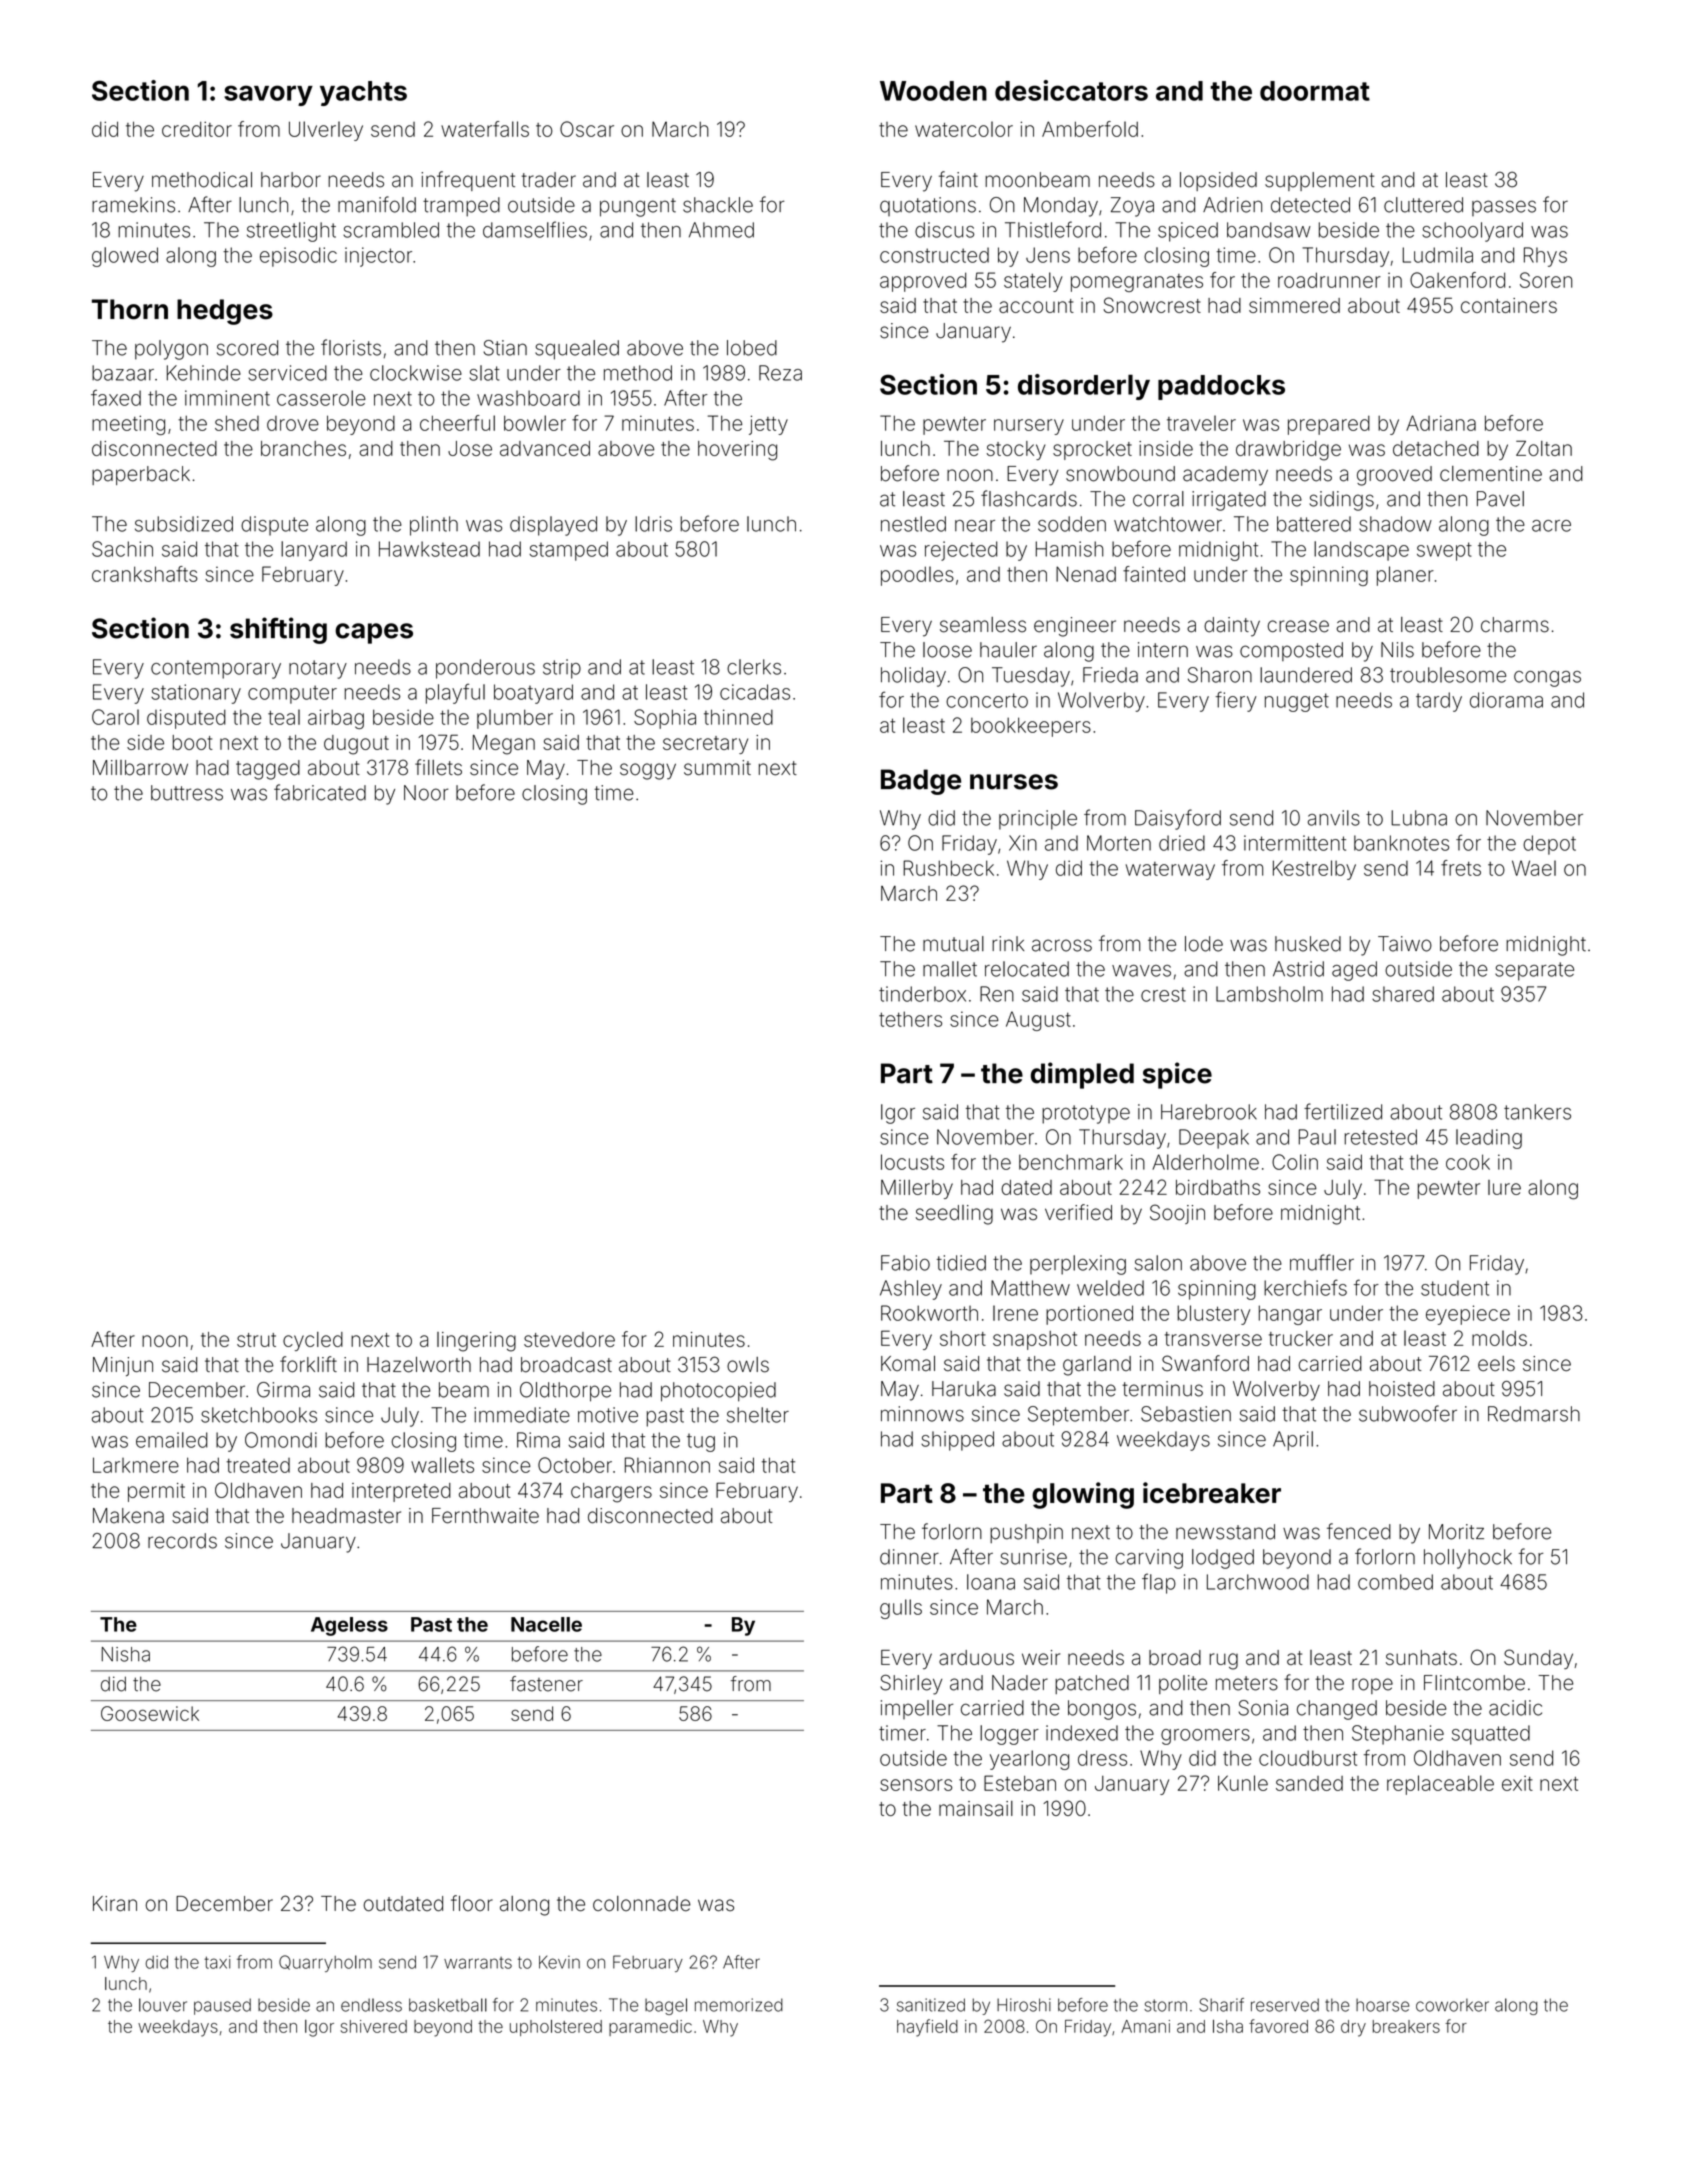 This image has width=1683, height=2178. I want to click on doormat, so click(1315, 91).
